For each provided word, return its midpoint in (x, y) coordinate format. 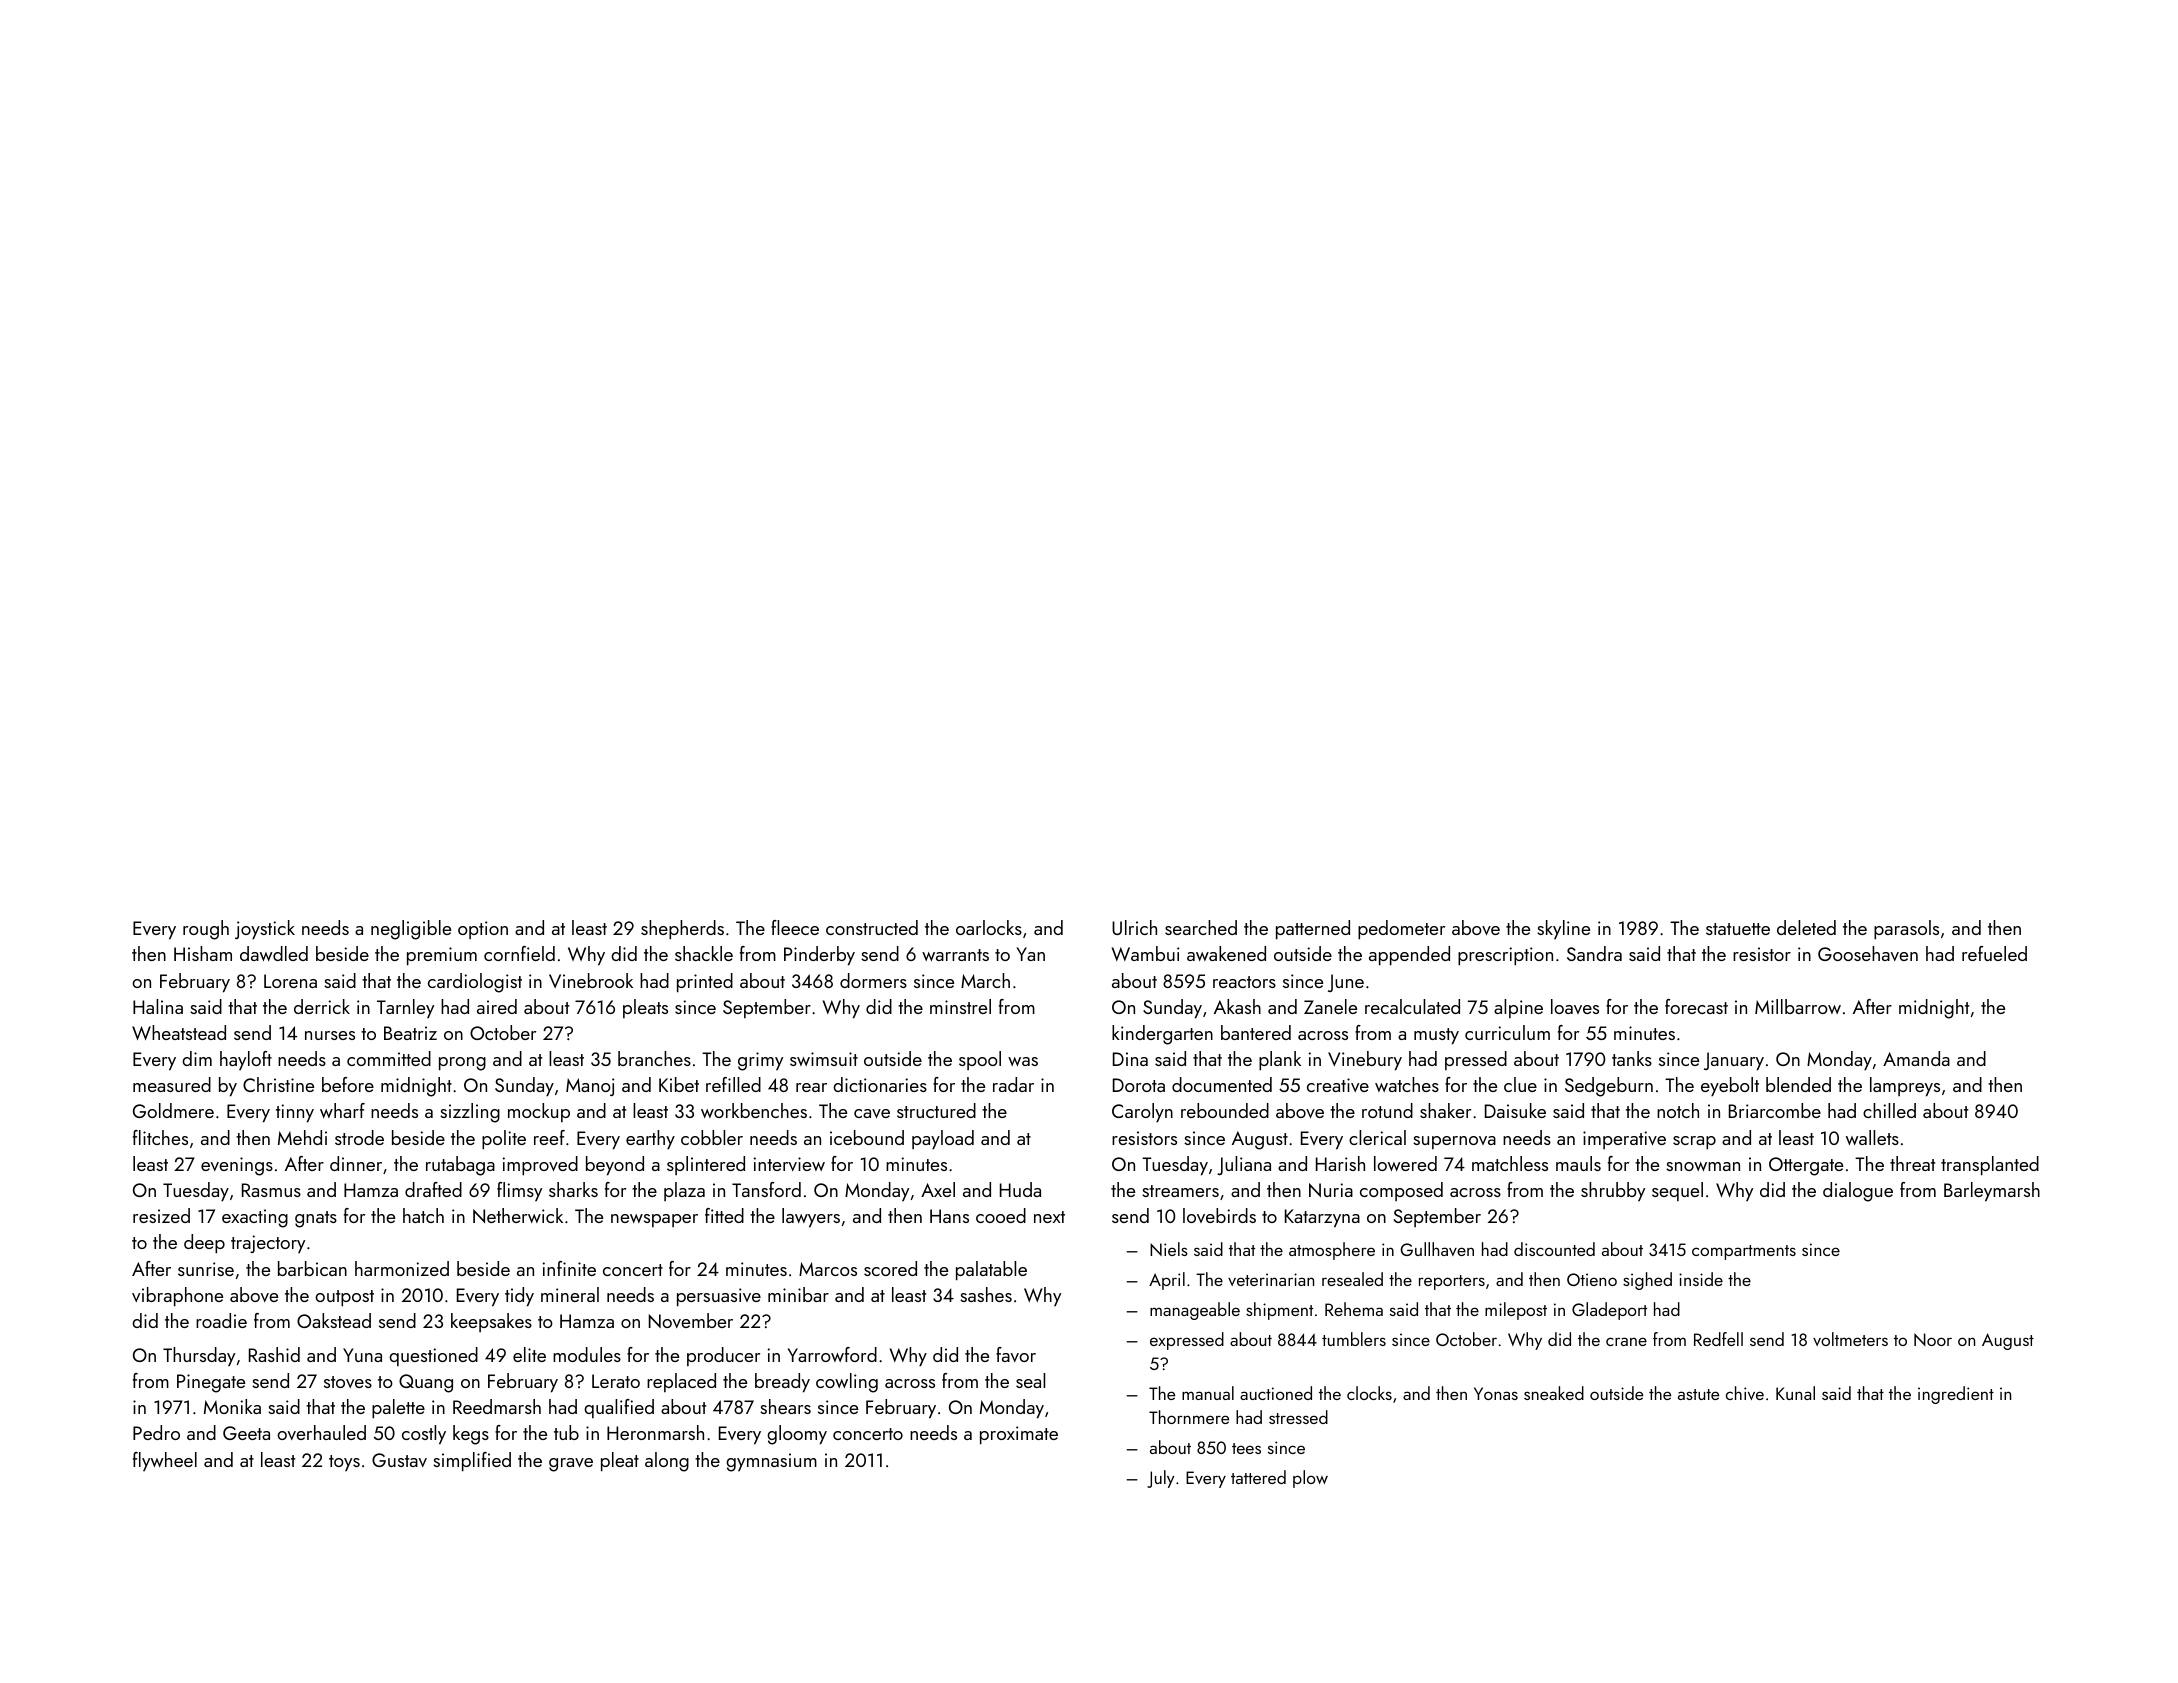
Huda (1020, 1189)
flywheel (165, 1461)
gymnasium (771, 1462)
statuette (1738, 929)
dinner (356, 1163)
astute (1698, 1394)
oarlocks (989, 927)
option (483, 930)
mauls (1578, 1163)
